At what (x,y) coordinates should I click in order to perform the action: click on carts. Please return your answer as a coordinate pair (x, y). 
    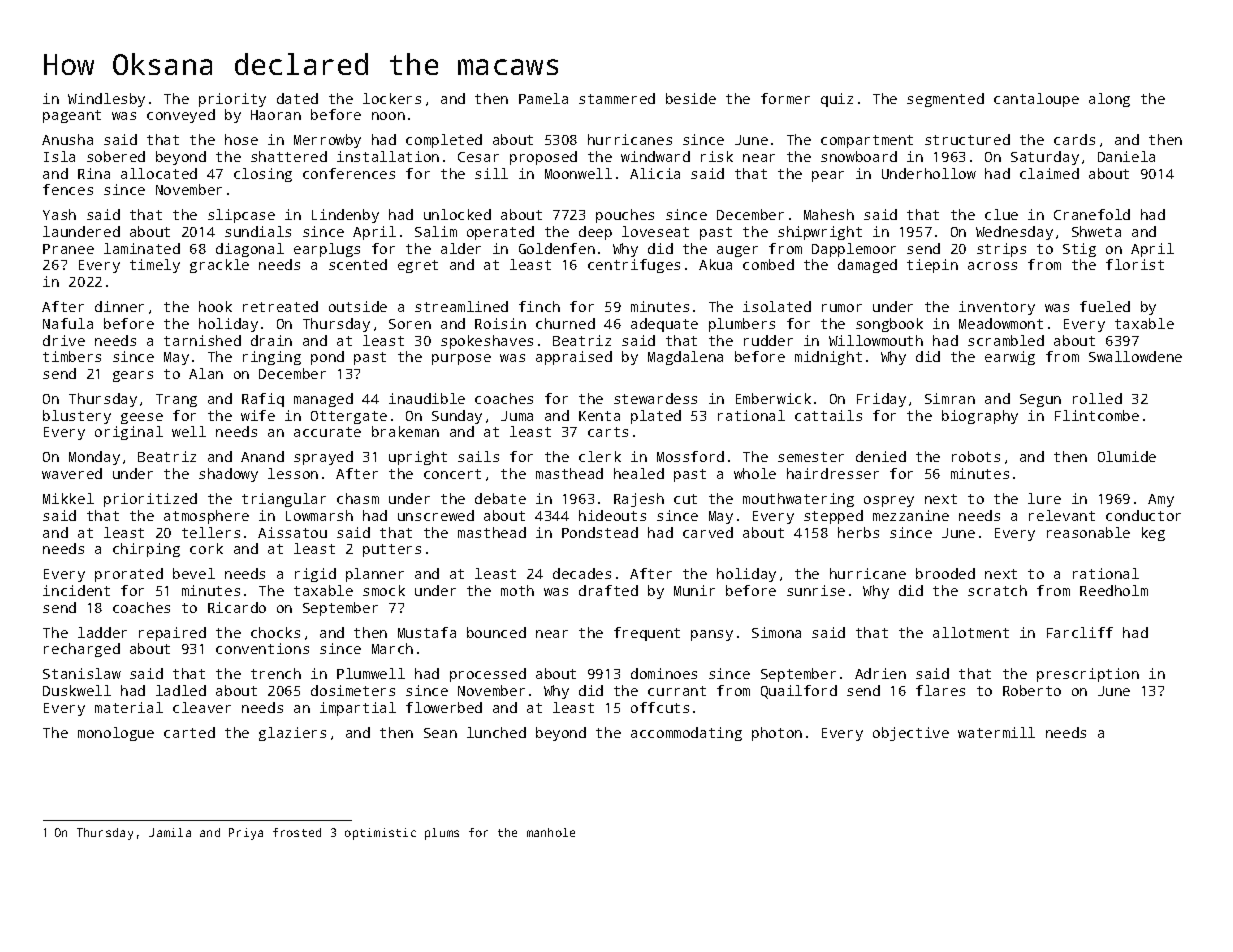
    Looking at the image, I should click on (608, 432).
